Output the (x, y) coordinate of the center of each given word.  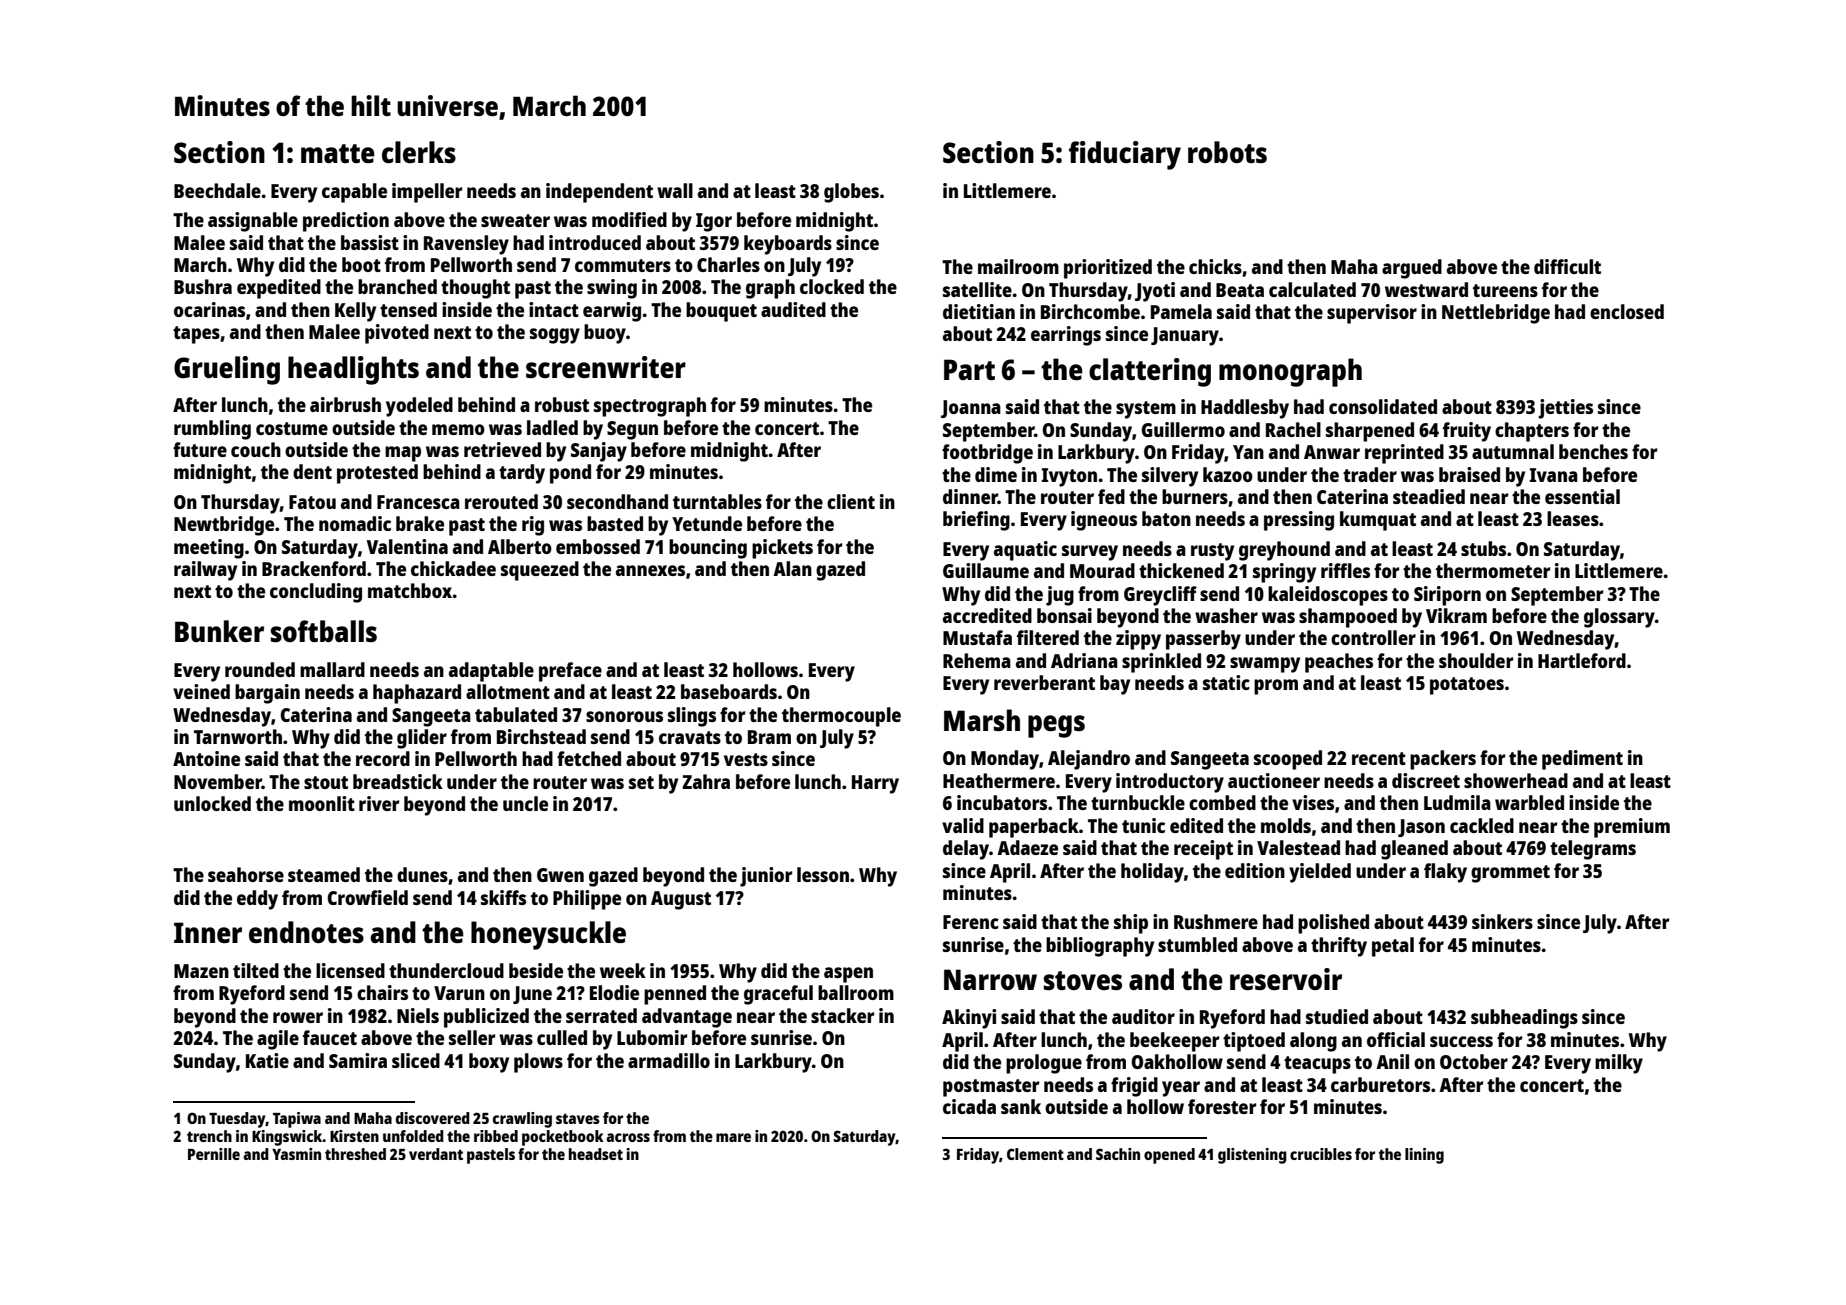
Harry (875, 784)
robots (1227, 152)
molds (1286, 825)
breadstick (398, 781)
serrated (601, 1015)
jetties (1566, 409)
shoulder (1476, 660)
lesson (823, 874)
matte (338, 153)
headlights (353, 370)
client (851, 501)
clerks (419, 152)
